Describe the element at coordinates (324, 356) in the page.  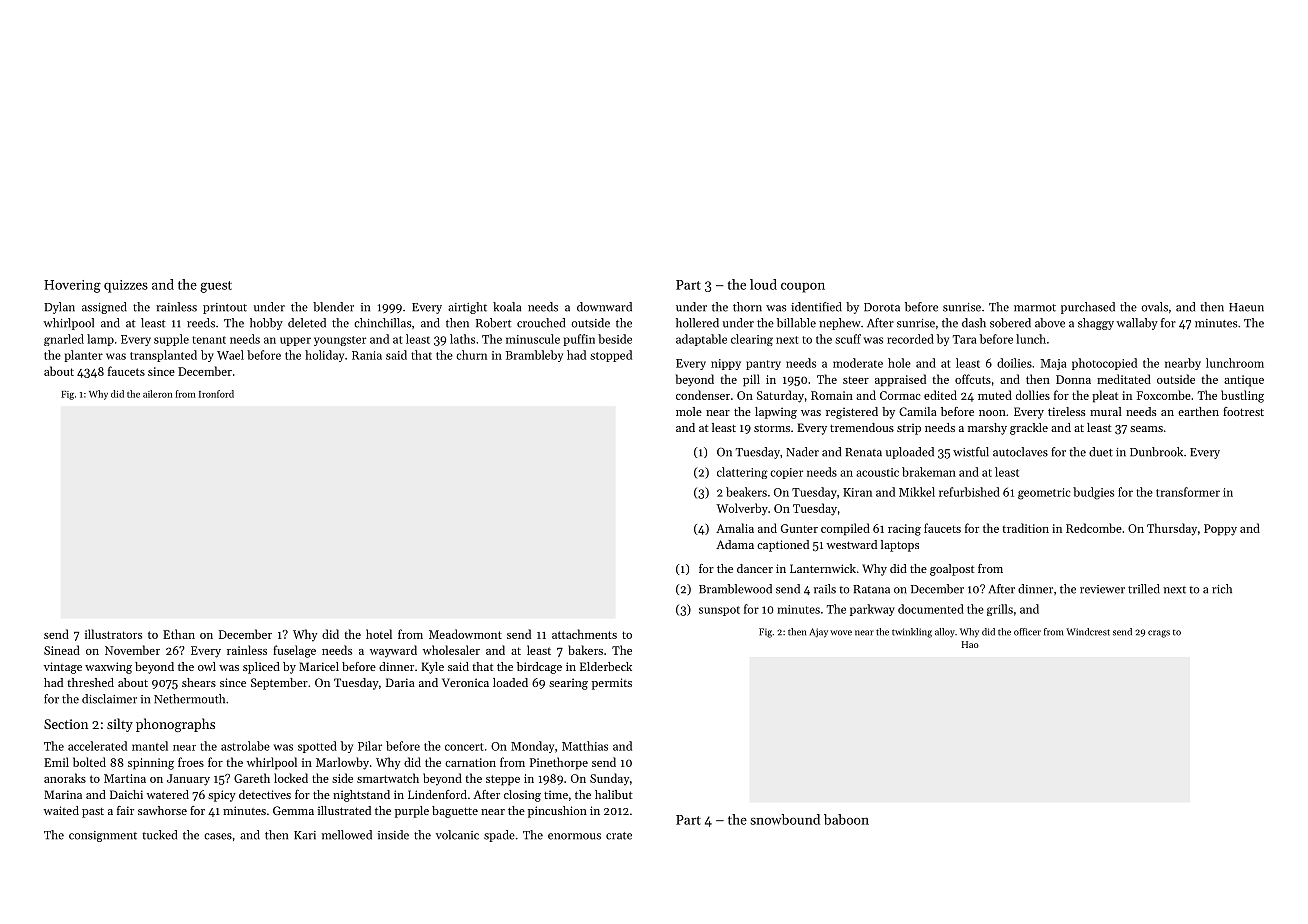
I see `holiday` at that location.
